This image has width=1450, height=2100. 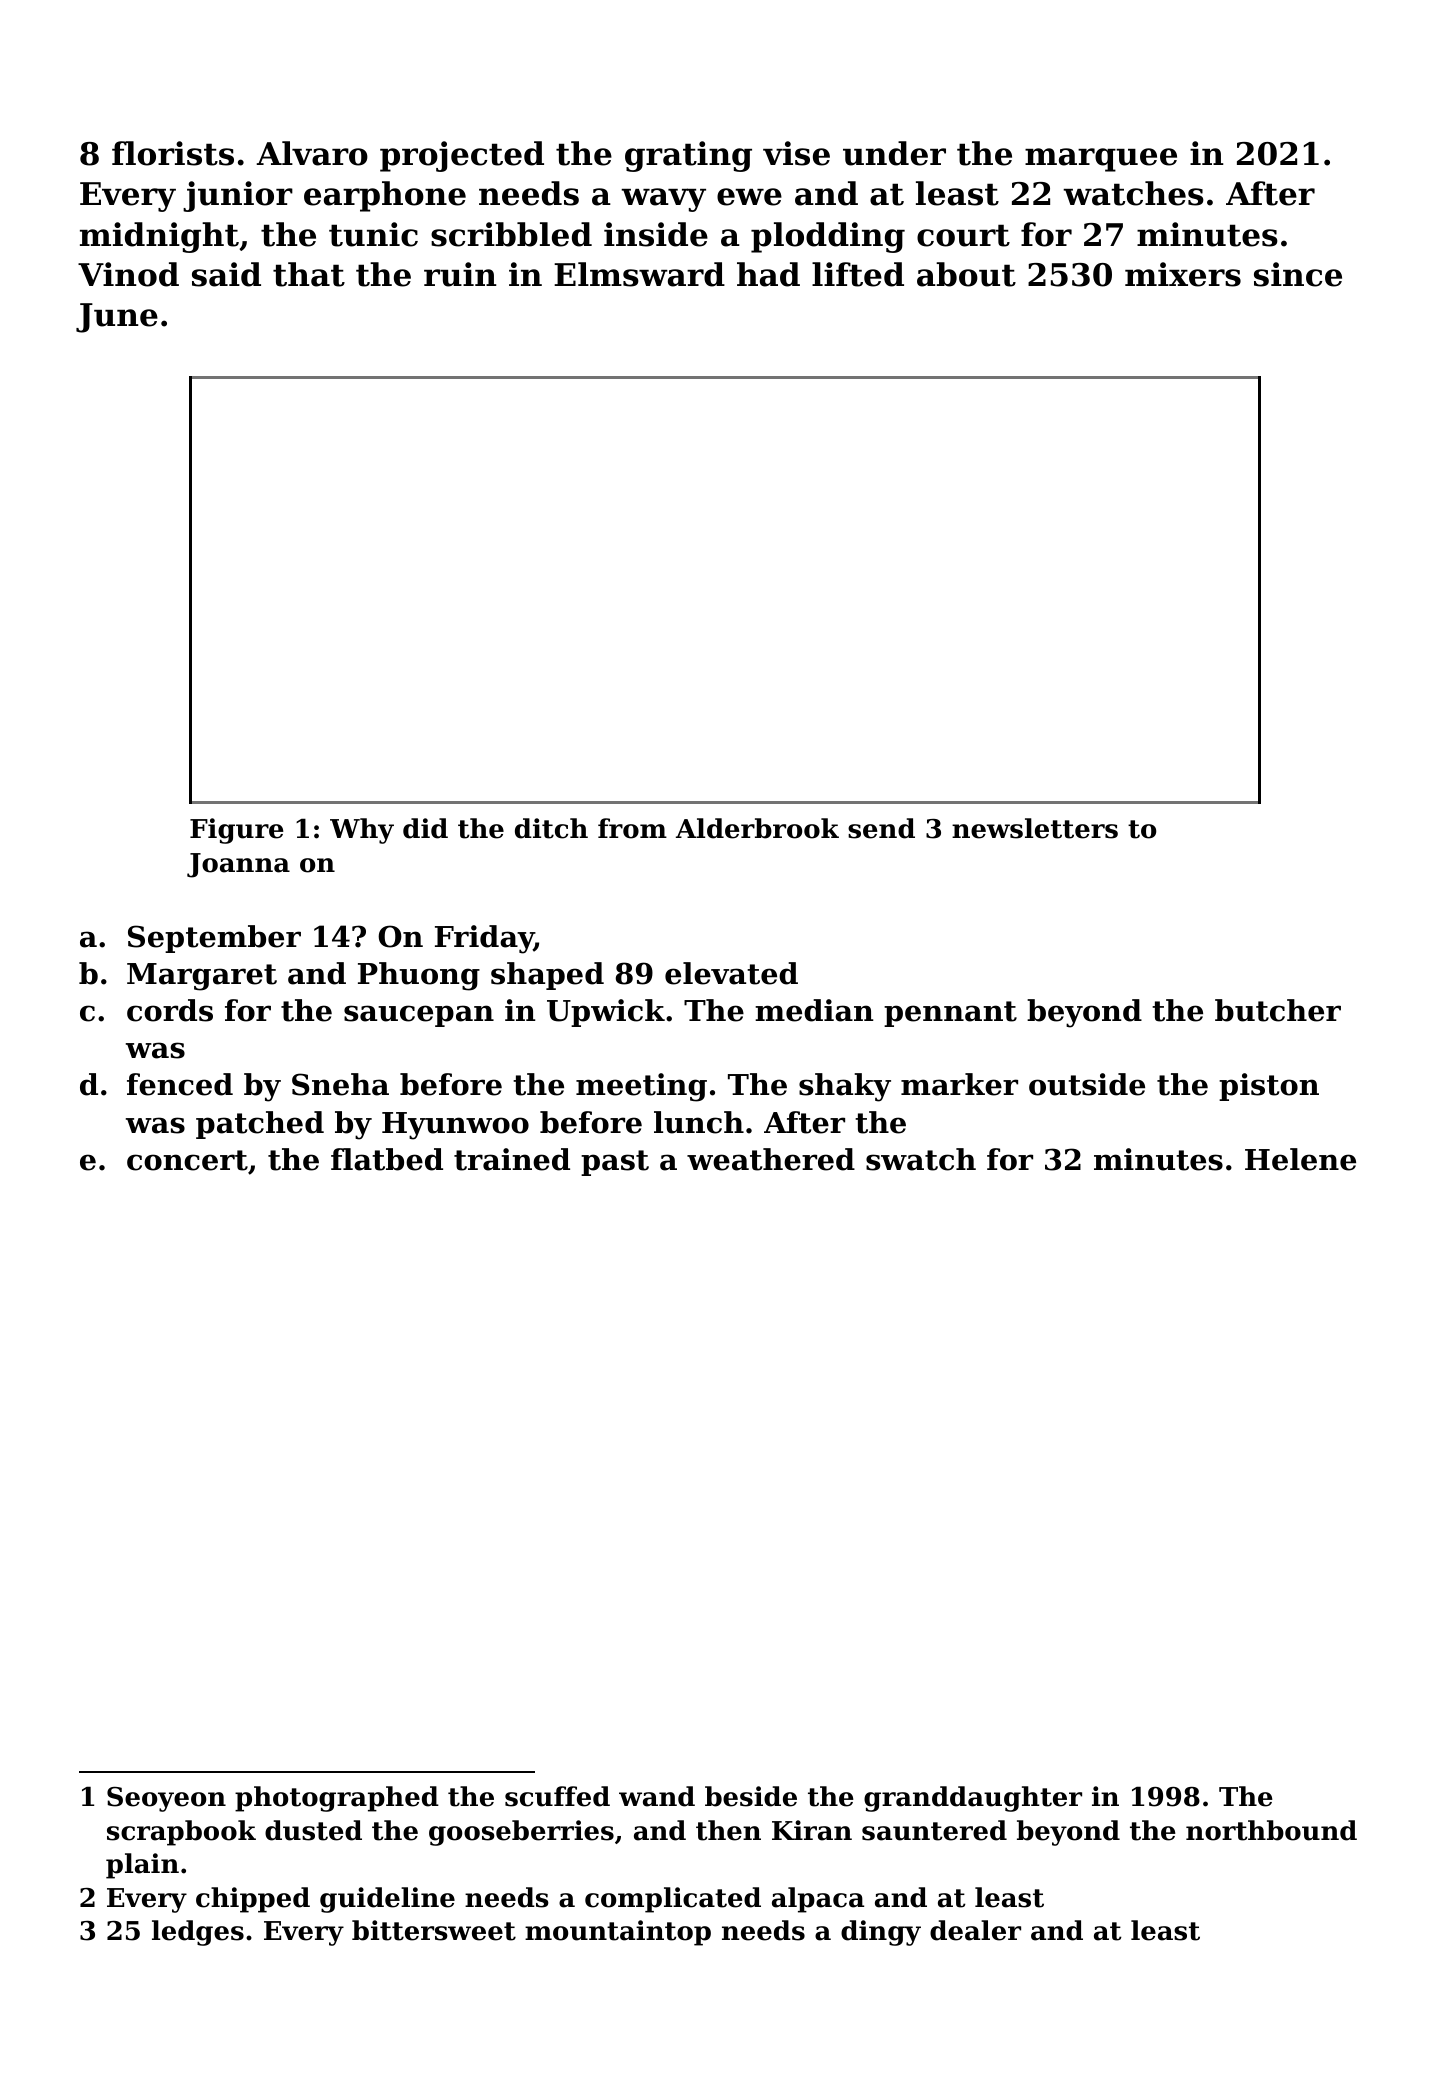 I want to click on vise, so click(x=796, y=153).
